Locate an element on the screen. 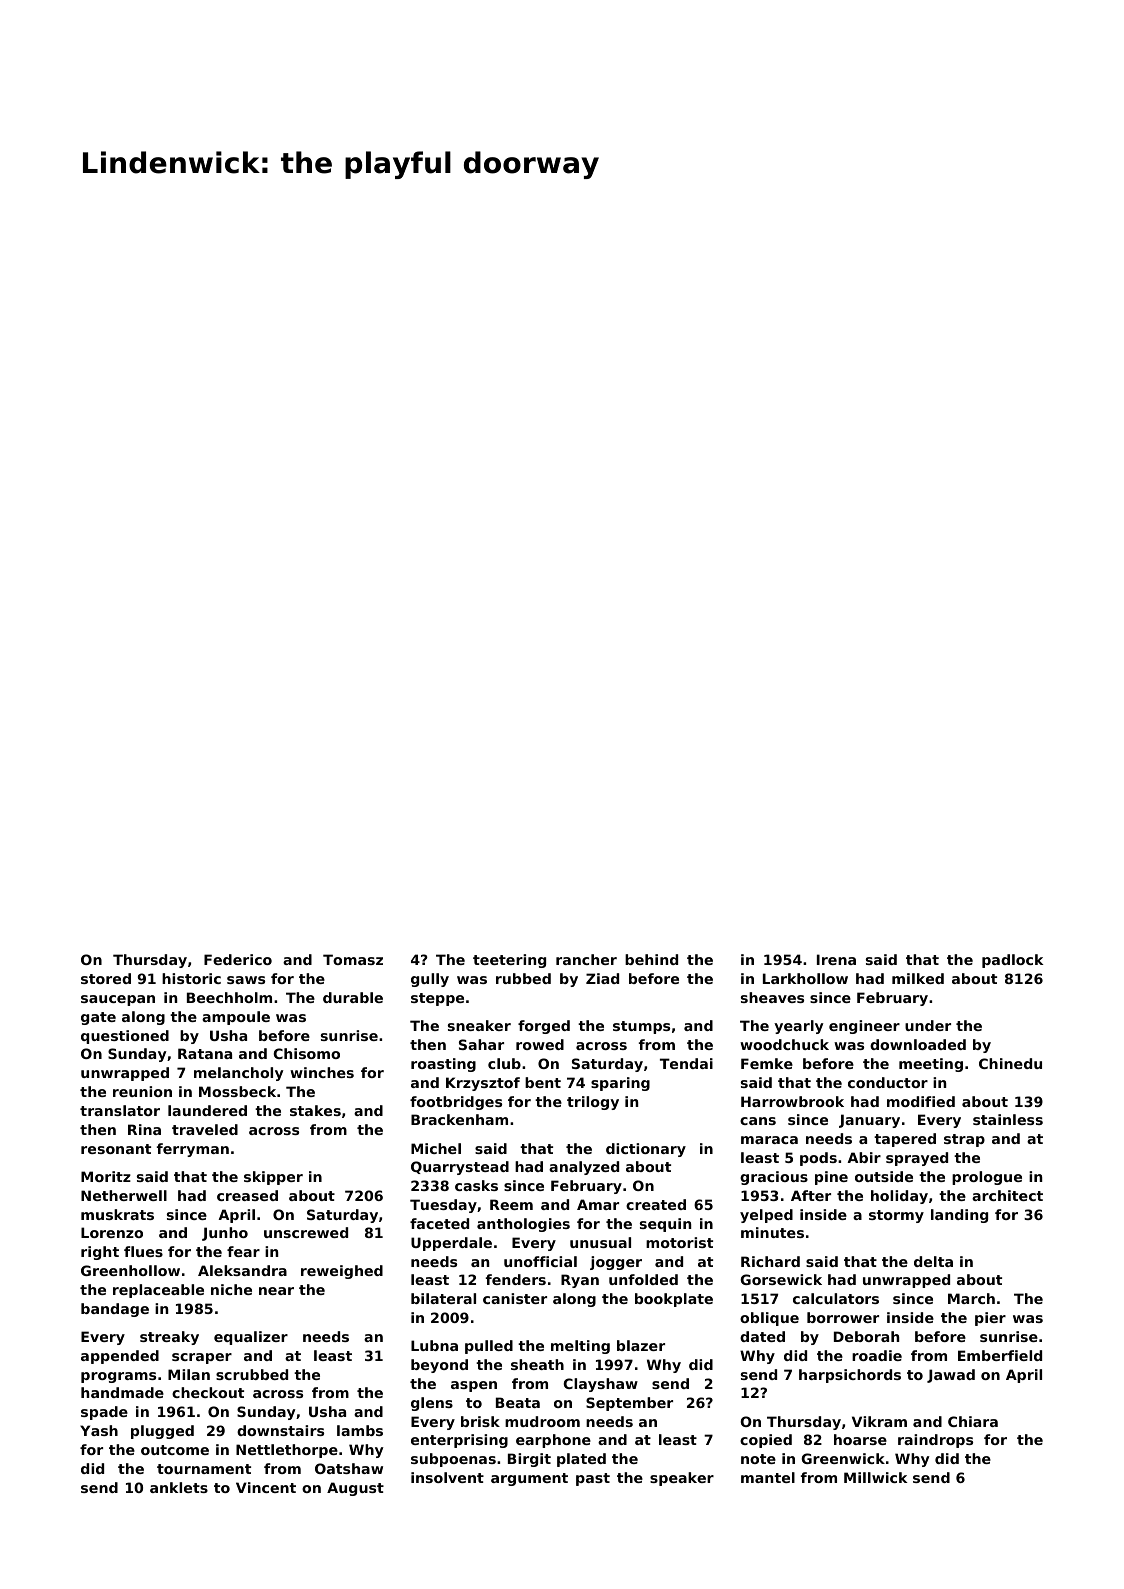  reweighed is located at coordinates (342, 1272).
